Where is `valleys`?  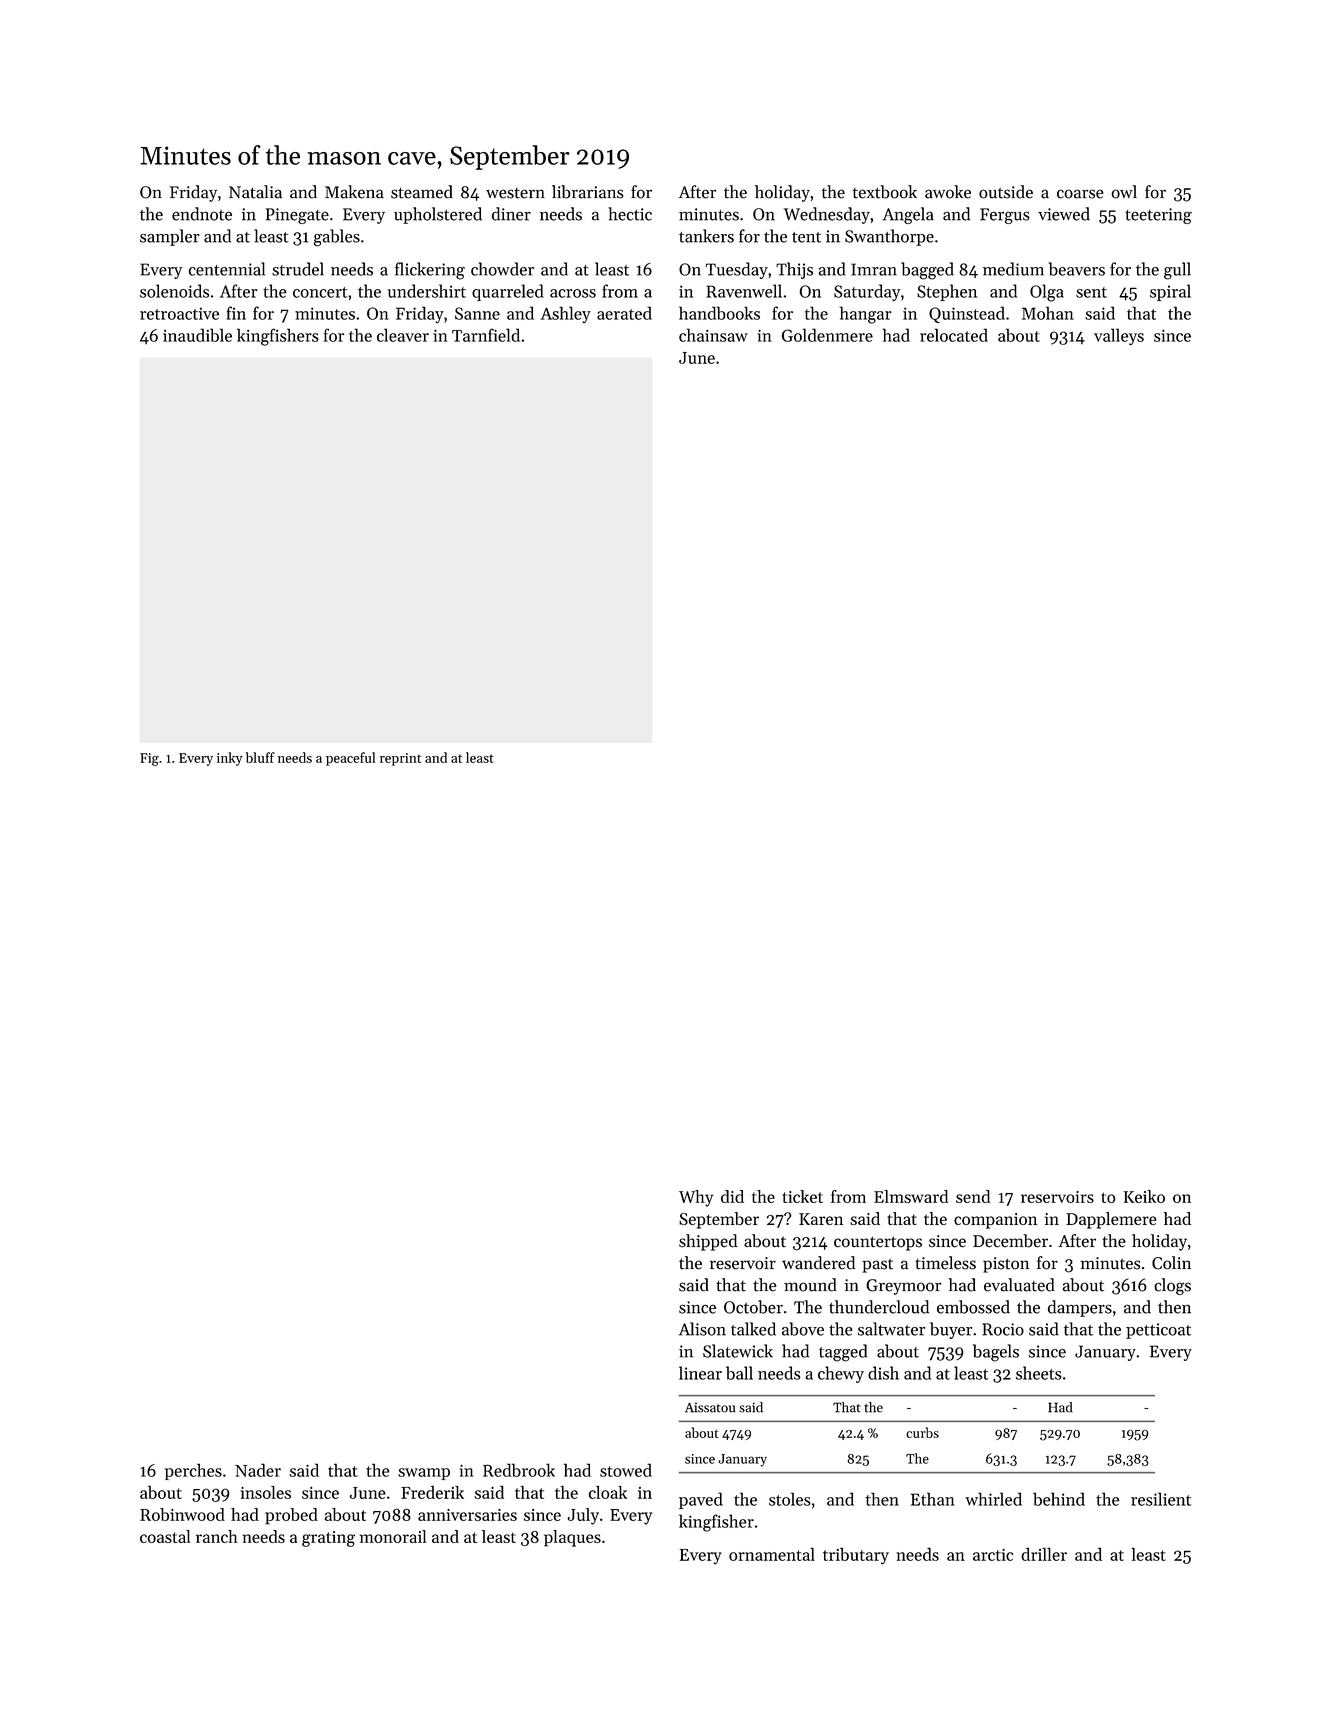
valleys is located at coordinates (1119, 337).
